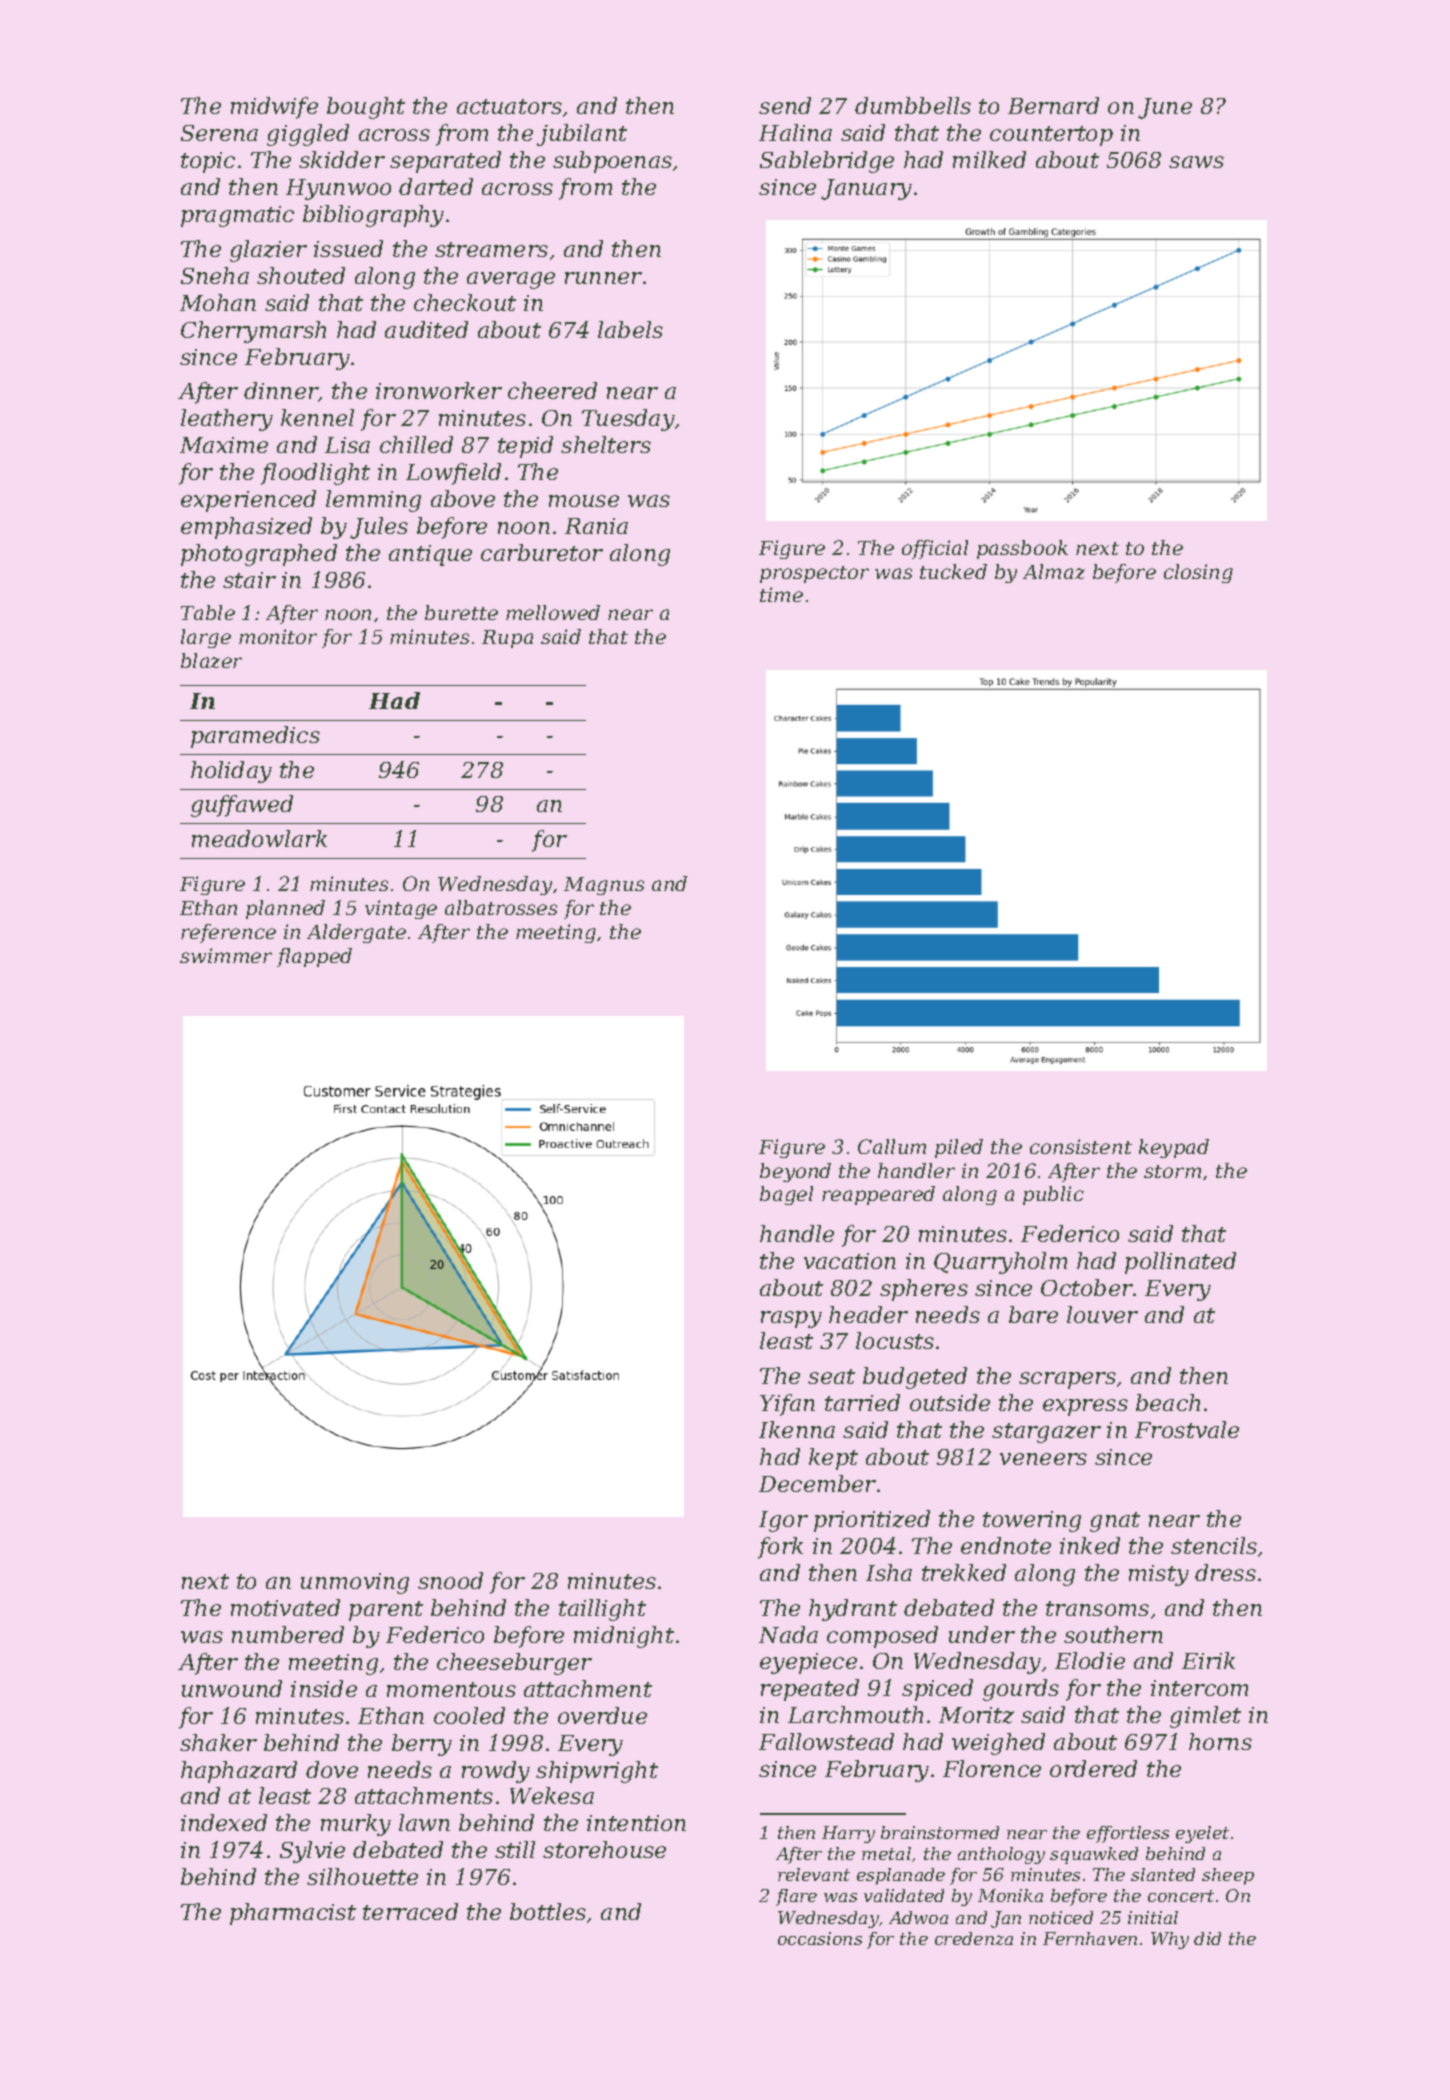 This screenshot has height=2100, width=1450. I want to click on antique, so click(430, 555).
